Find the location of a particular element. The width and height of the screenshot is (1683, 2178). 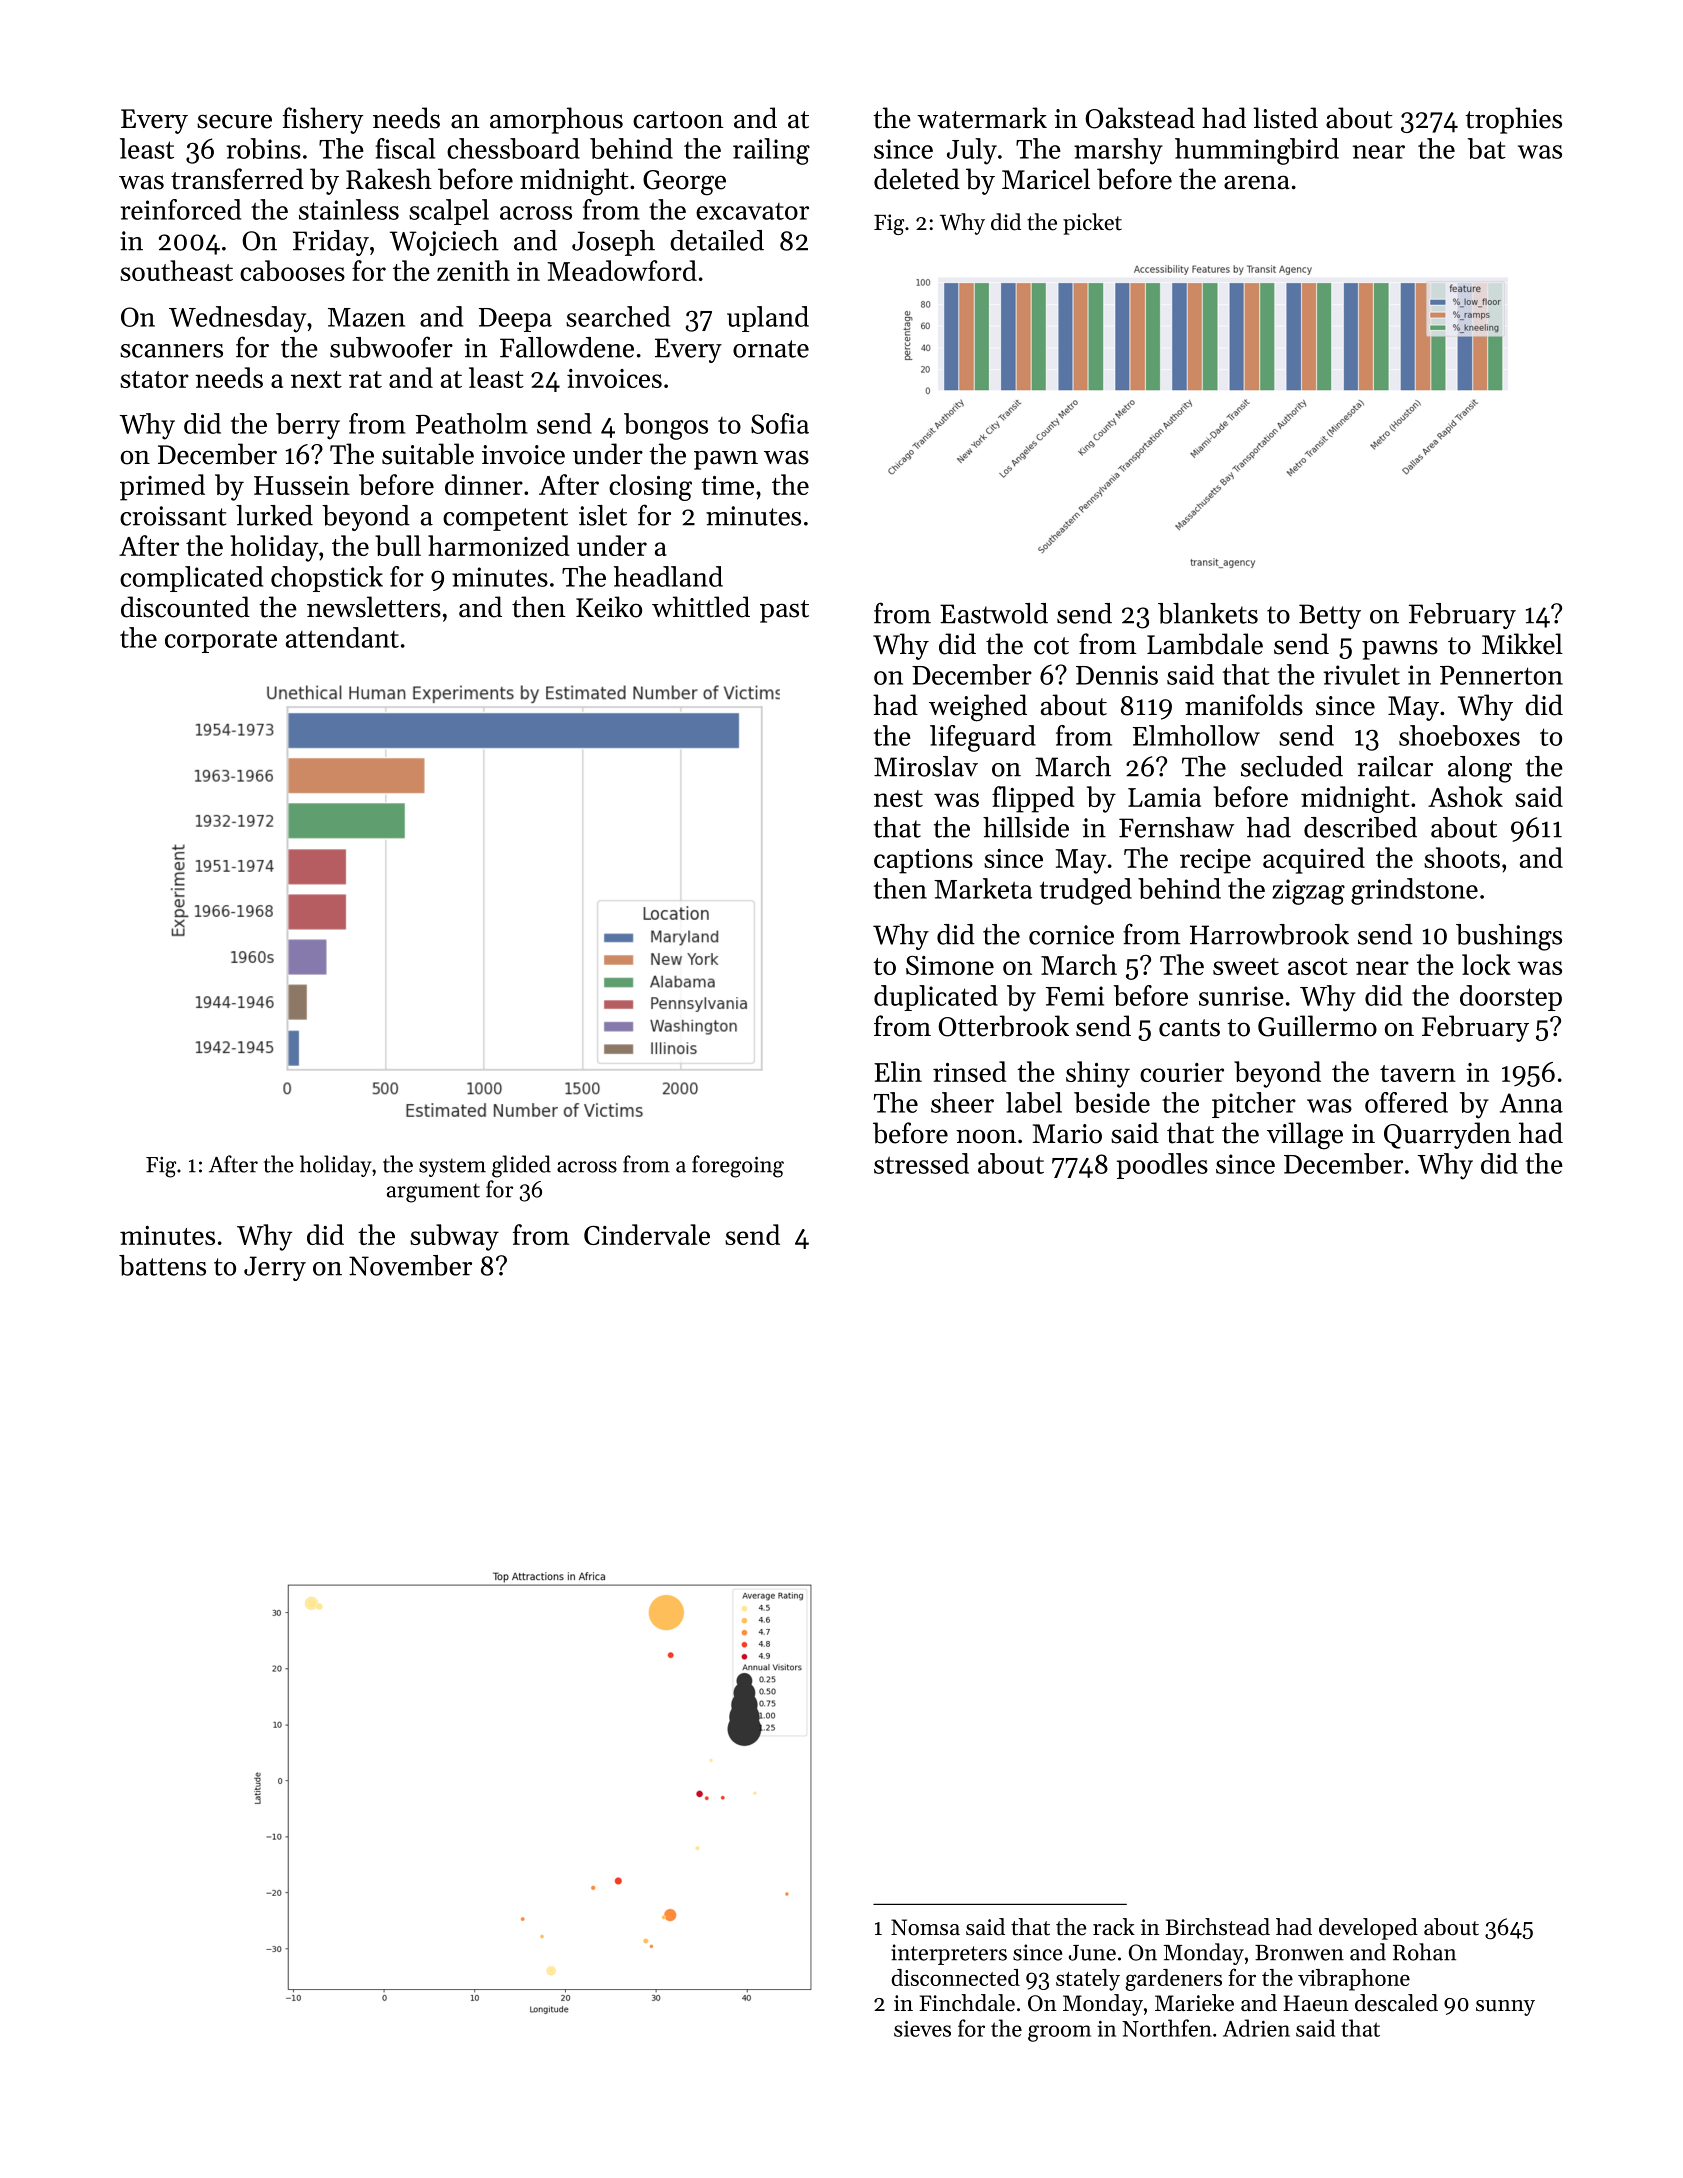

sunny is located at coordinates (1505, 2008).
